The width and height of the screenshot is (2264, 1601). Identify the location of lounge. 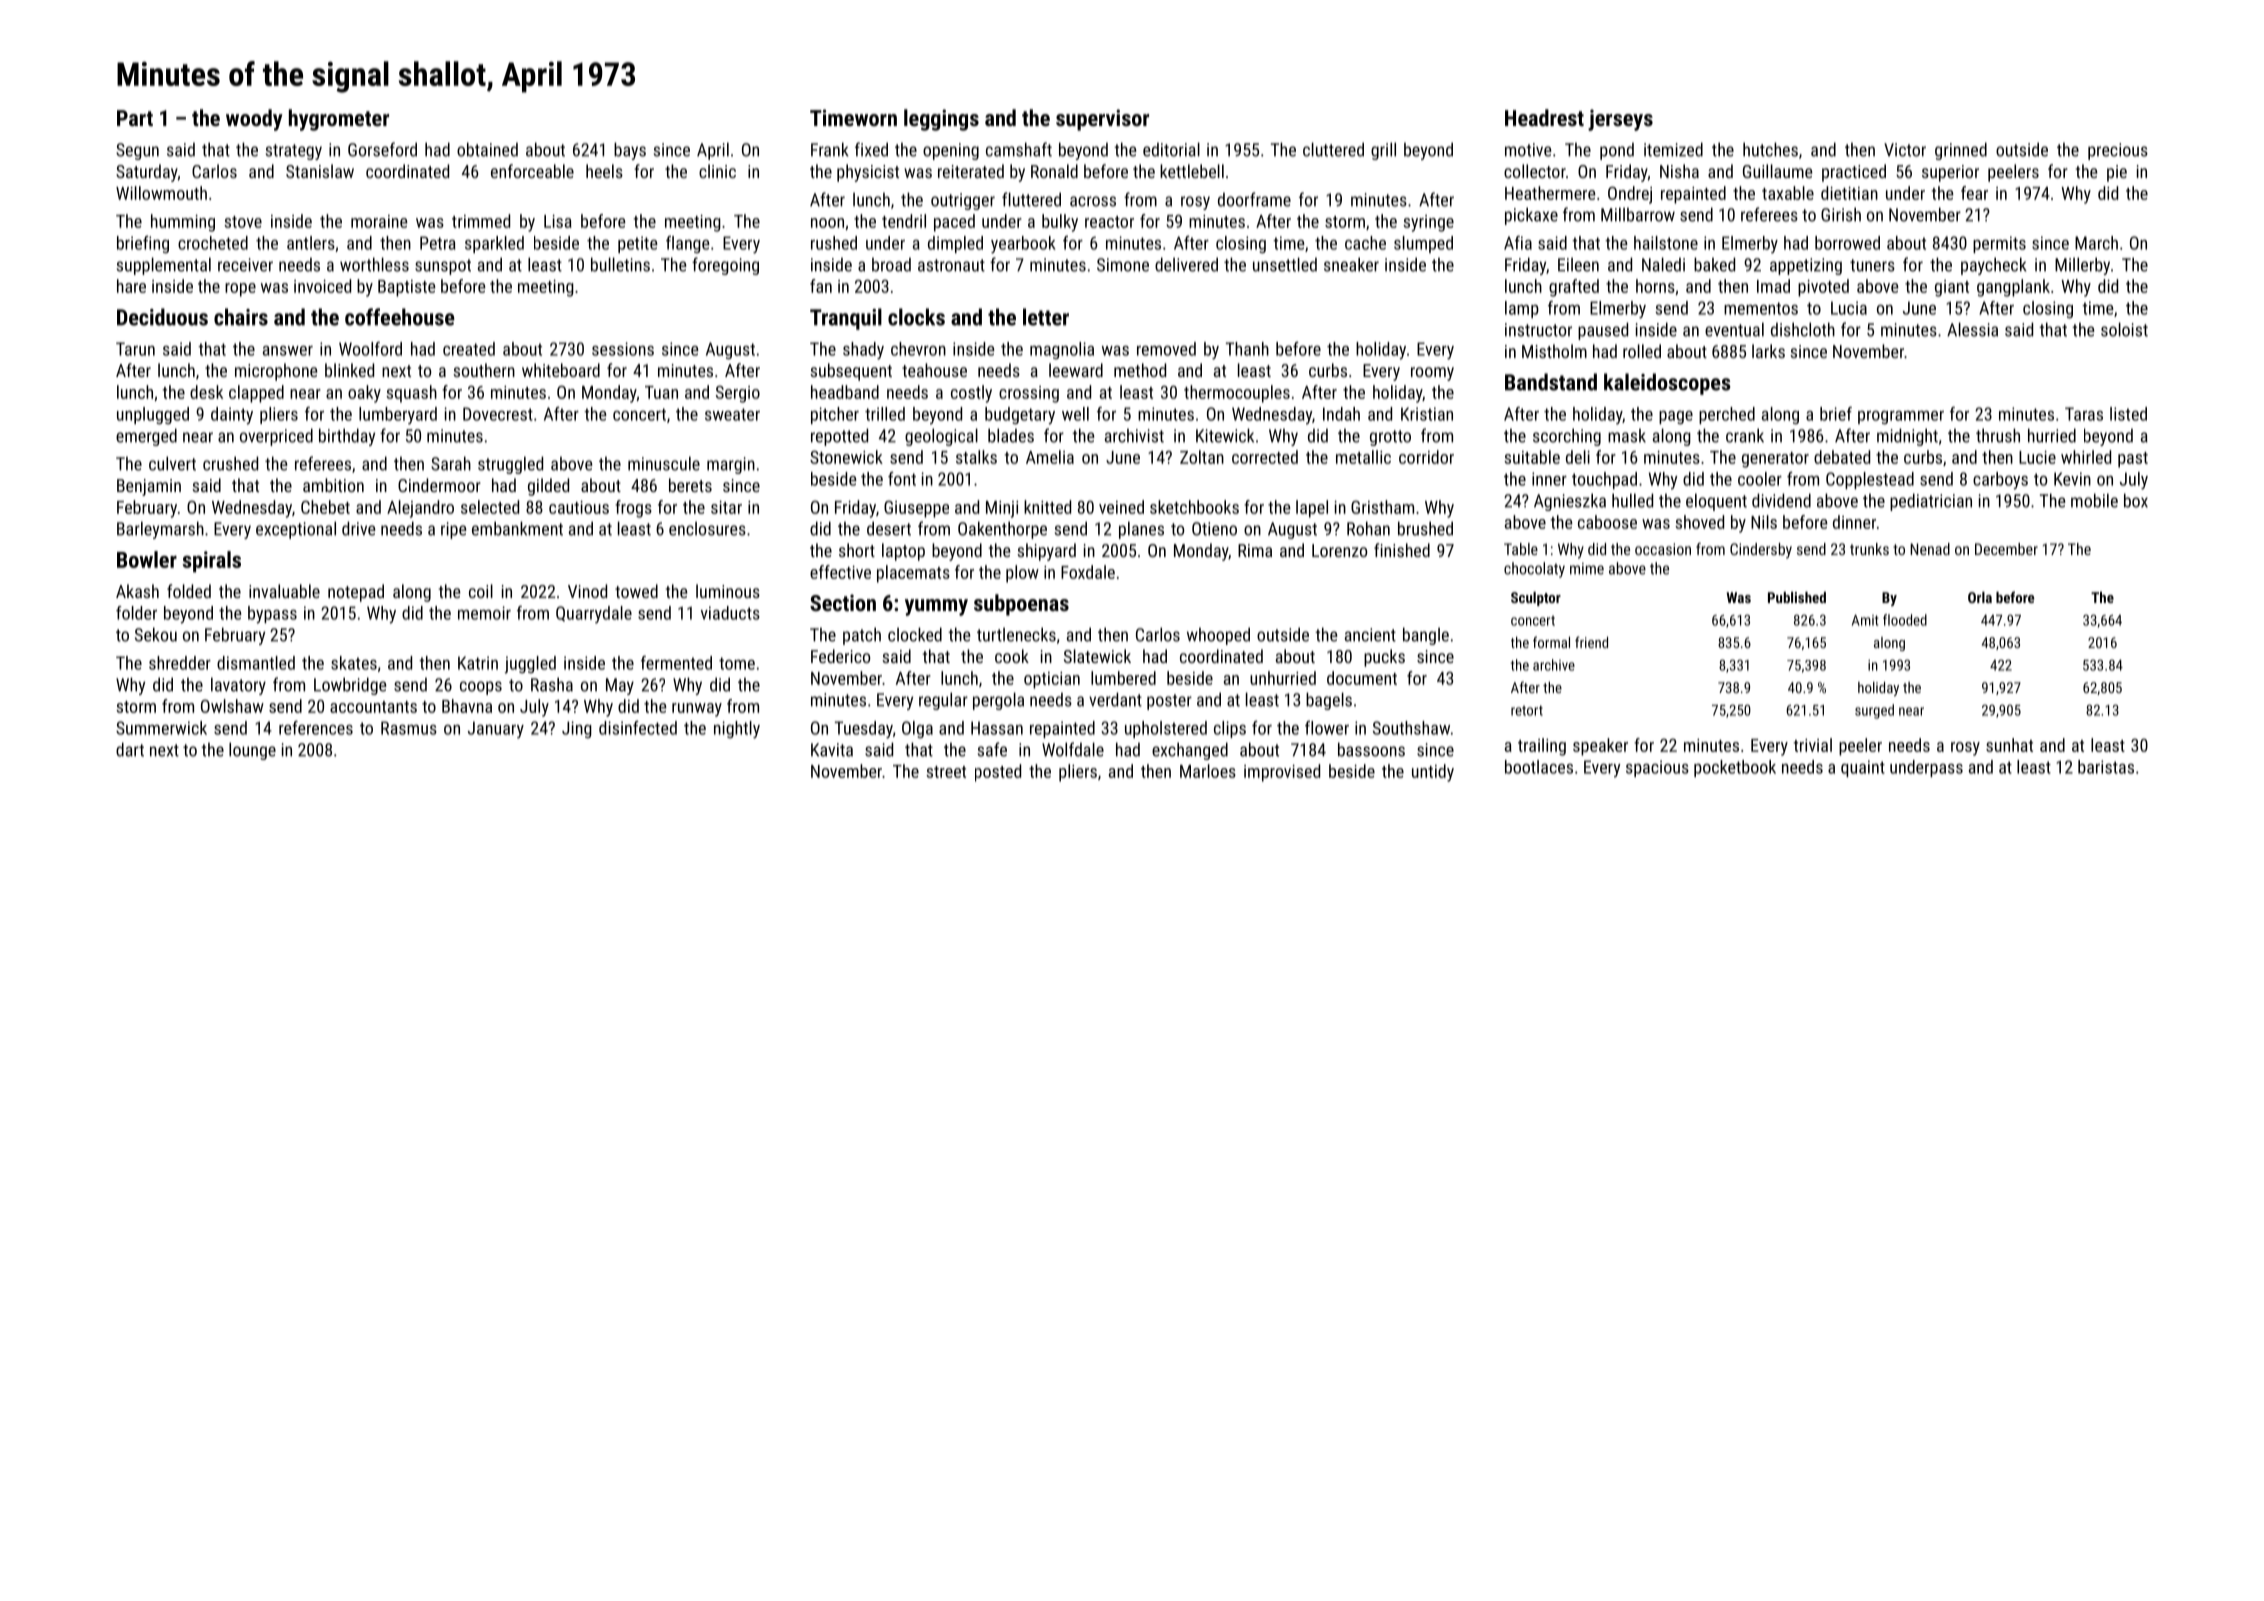
(252, 751).
